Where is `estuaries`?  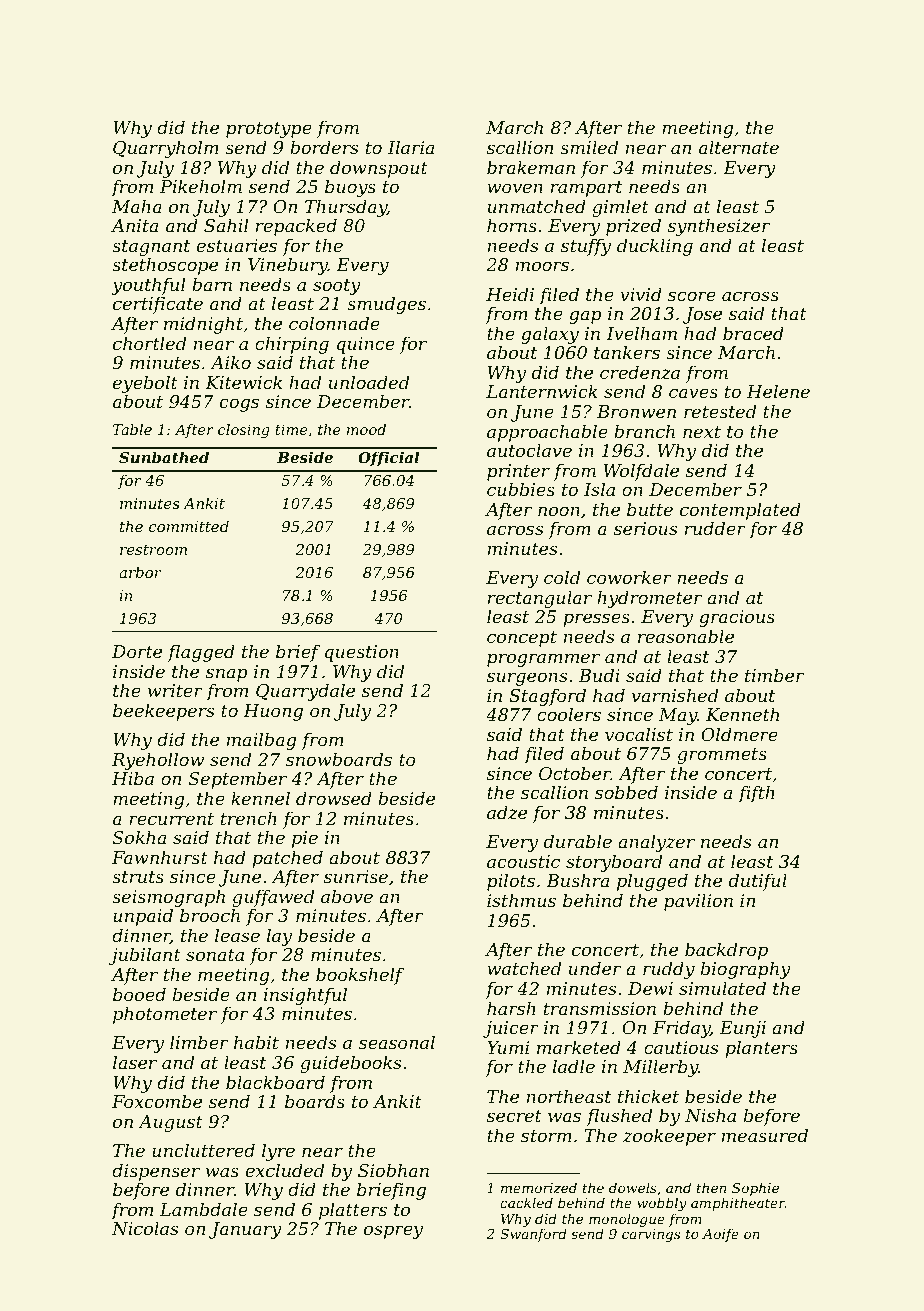
estuaries is located at coordinates (237, 245).
